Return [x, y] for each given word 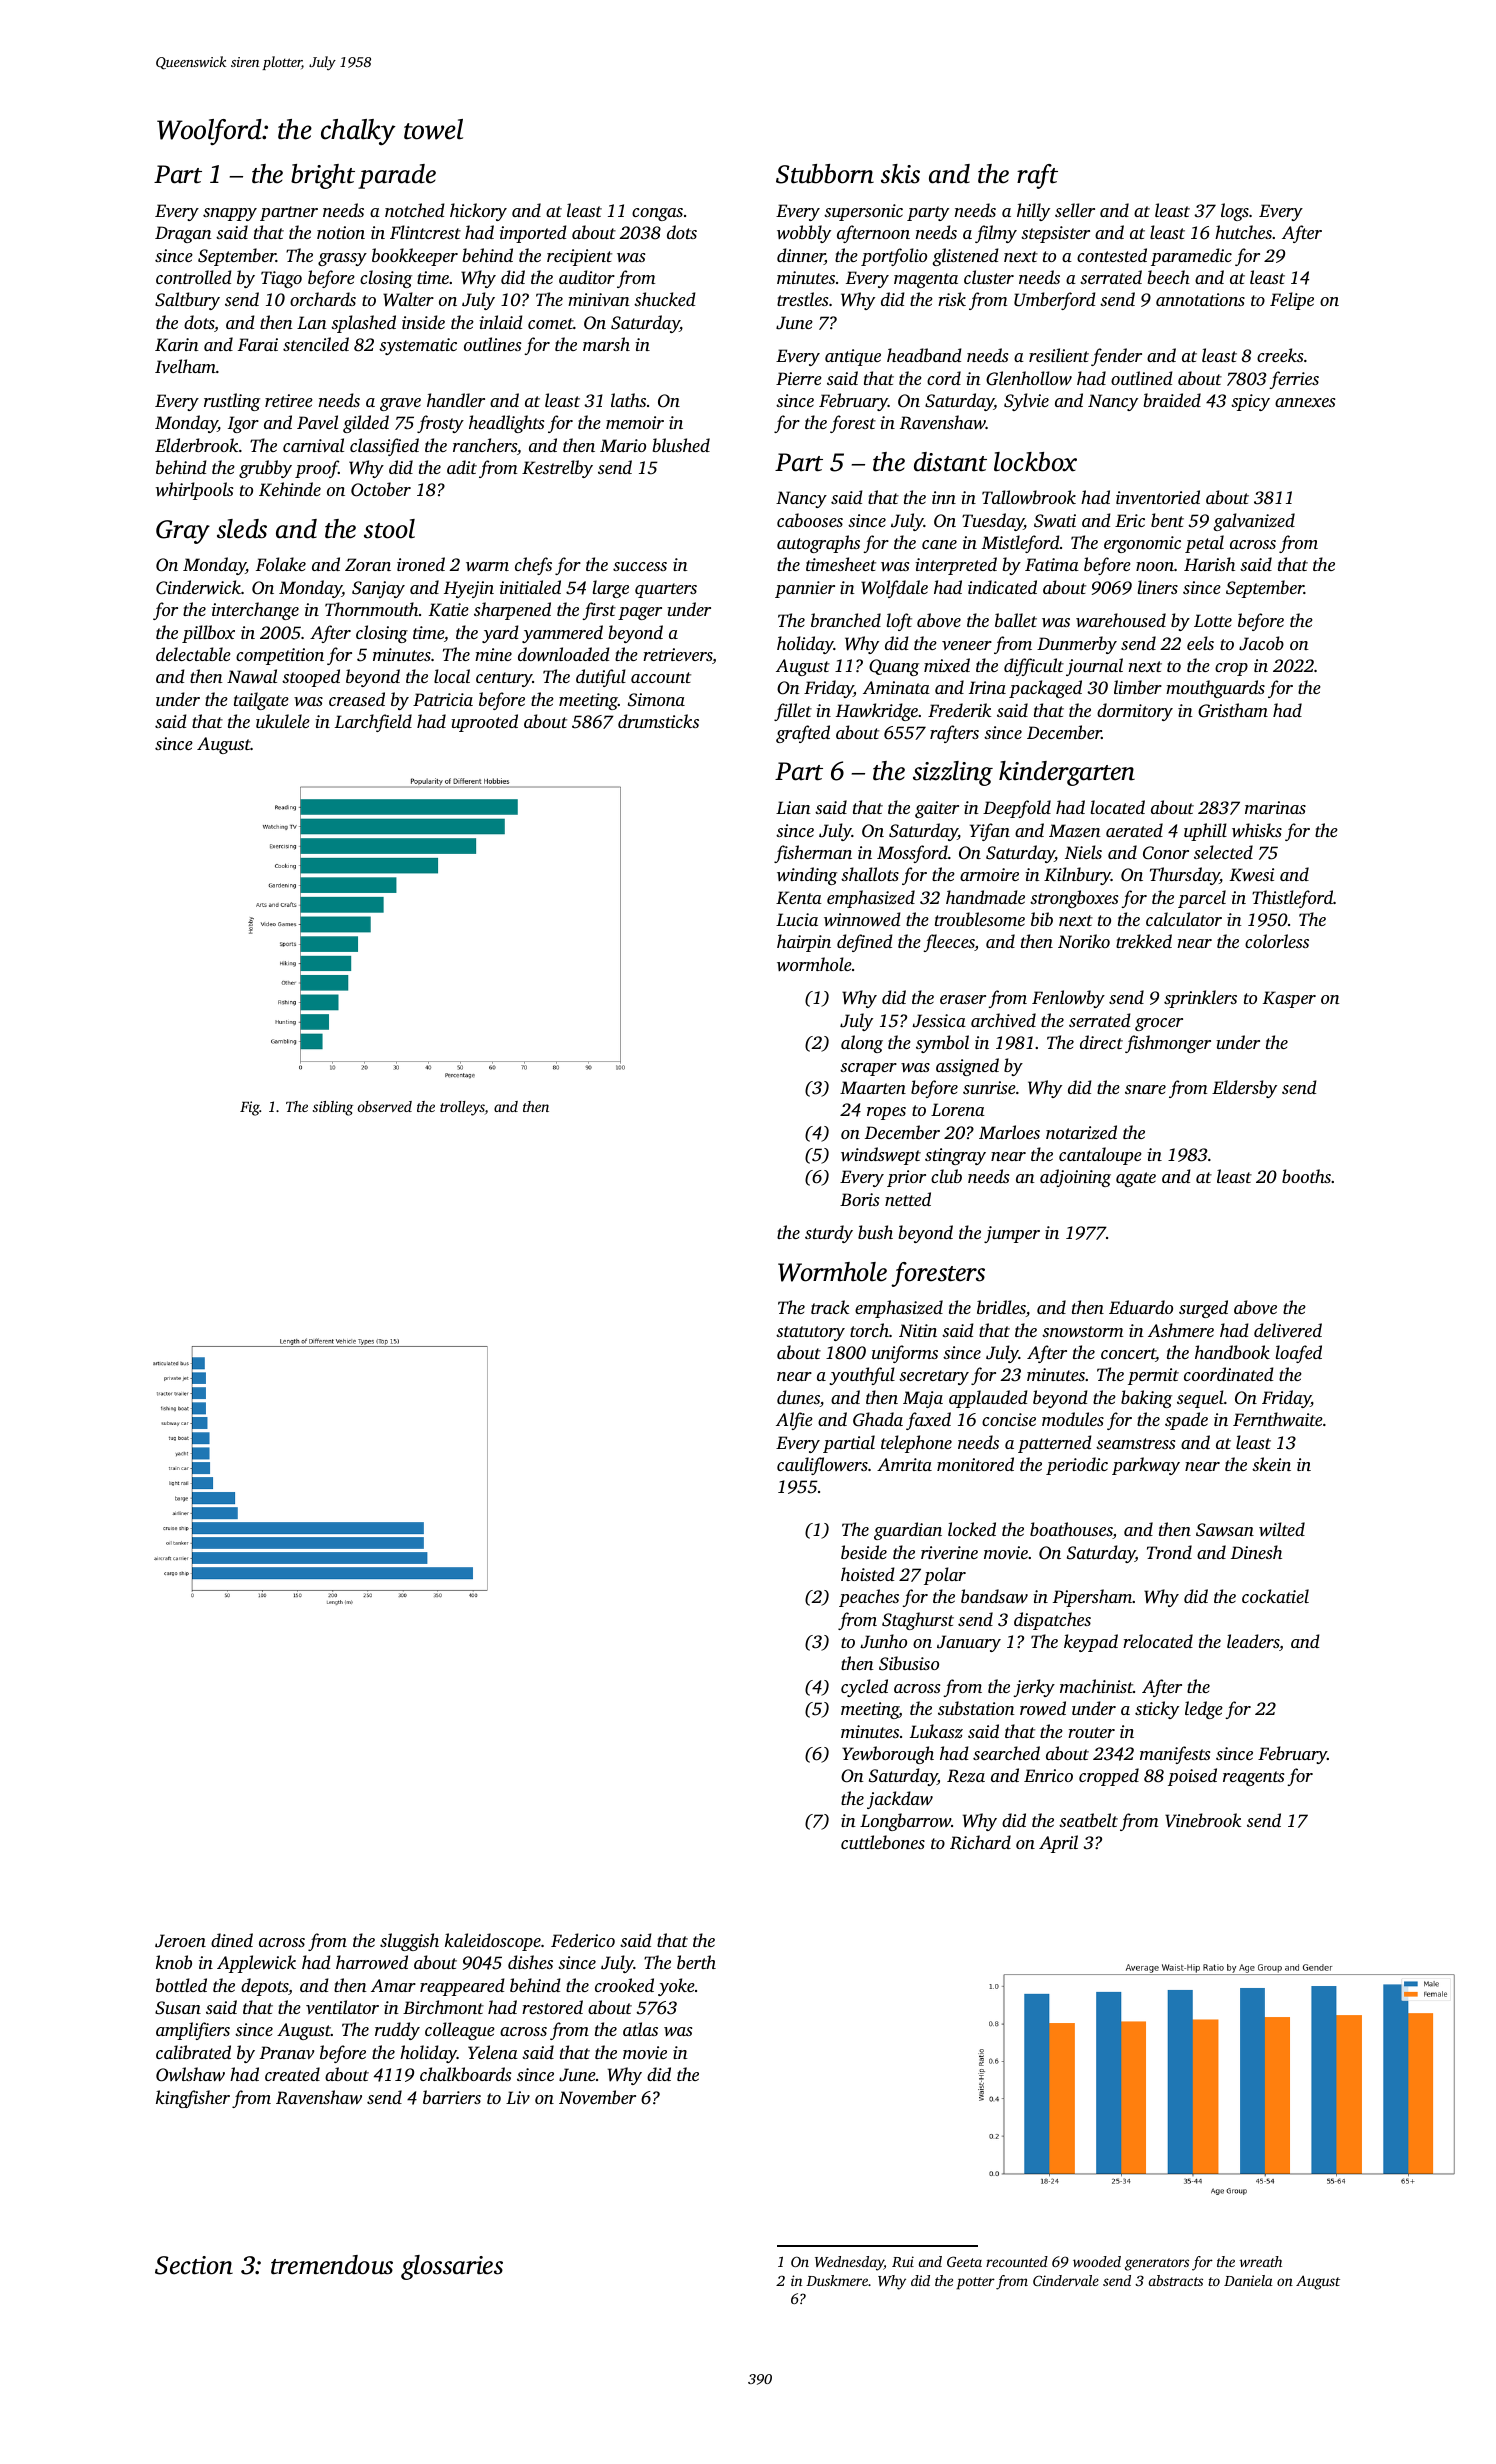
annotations [1200, 299]
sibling [333, 1108]
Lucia [797, 919]
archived [1003, 1020]
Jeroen [180, 1941]
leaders [1253, 1641]
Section [194, 2265]
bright [323, 176]
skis [900, 174]
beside [864, 1552]
